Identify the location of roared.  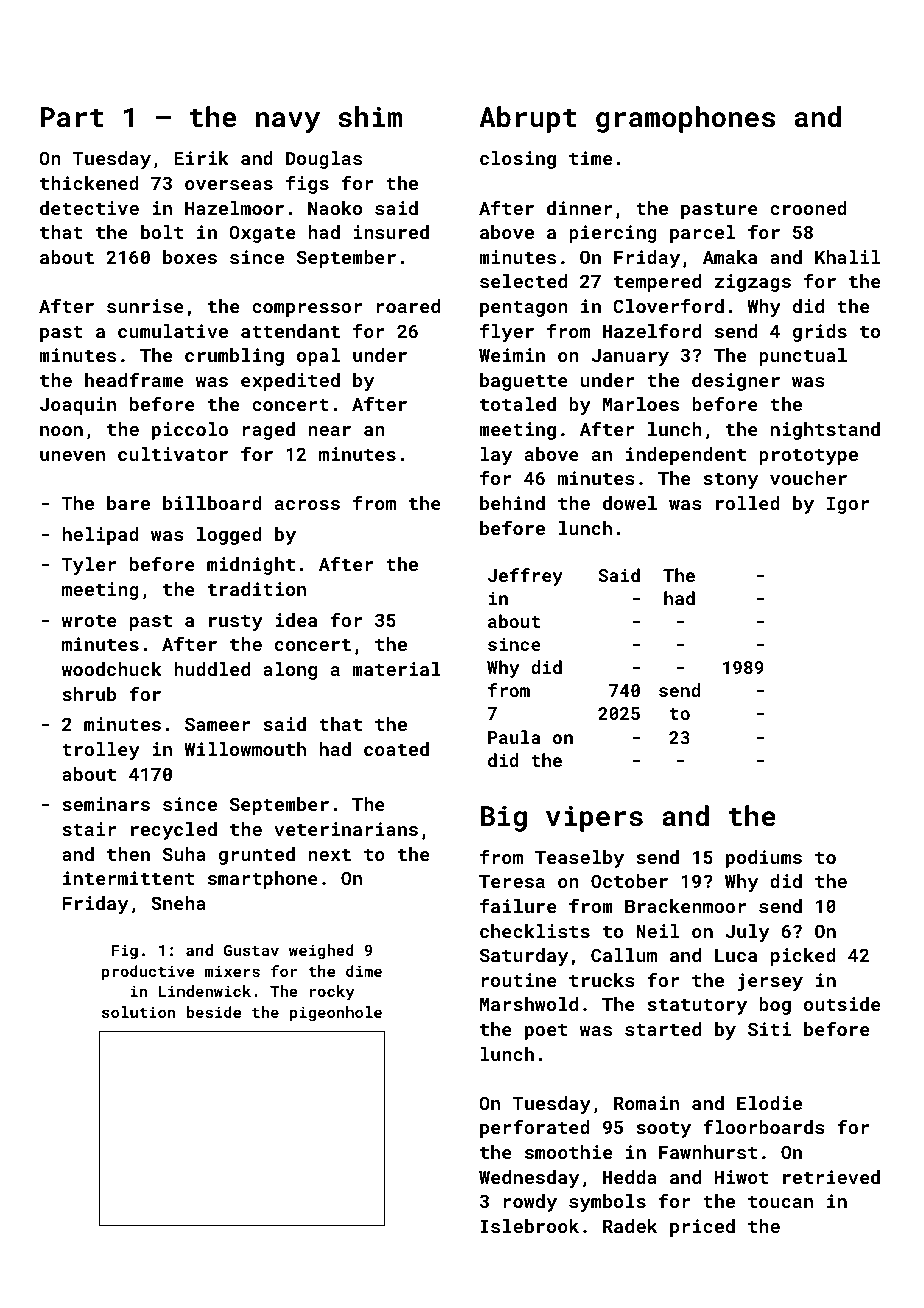
(408, 306).
